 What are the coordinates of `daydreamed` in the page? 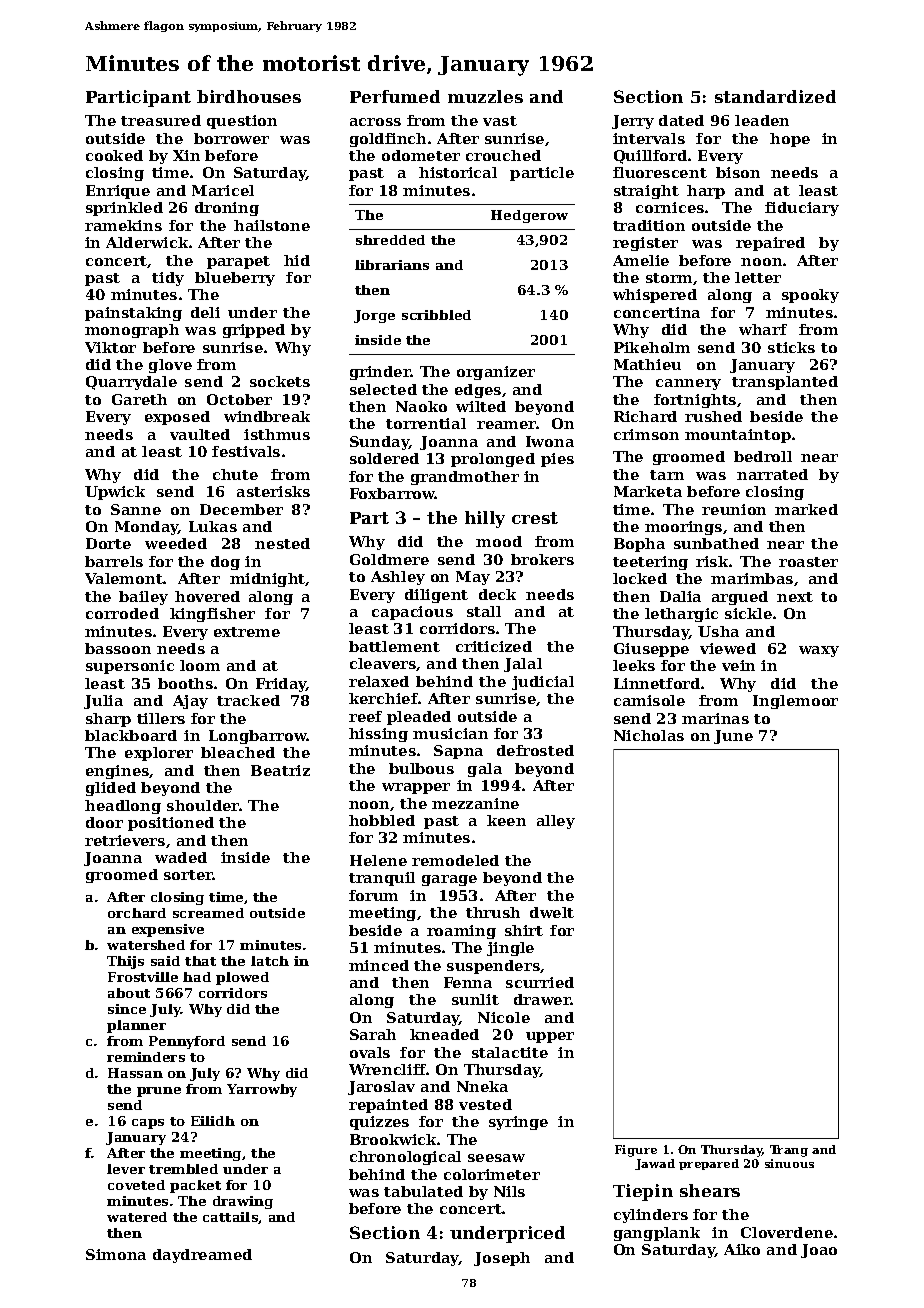 It's located at (202, 1256).
